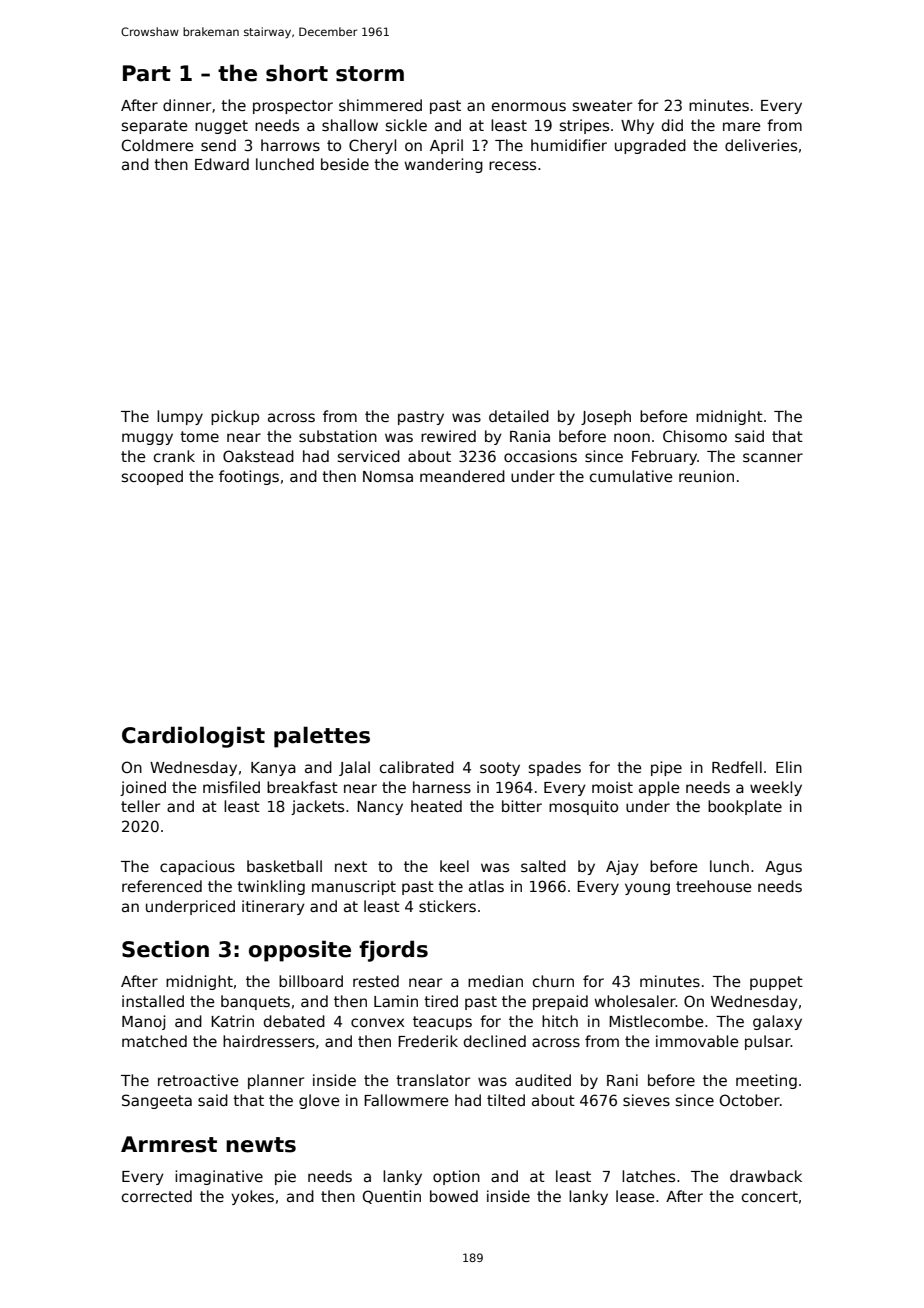 The width and height of the image is (924, 1308). Describe the element at coordinates (297, 73) in the image. I see `short` at that location.
